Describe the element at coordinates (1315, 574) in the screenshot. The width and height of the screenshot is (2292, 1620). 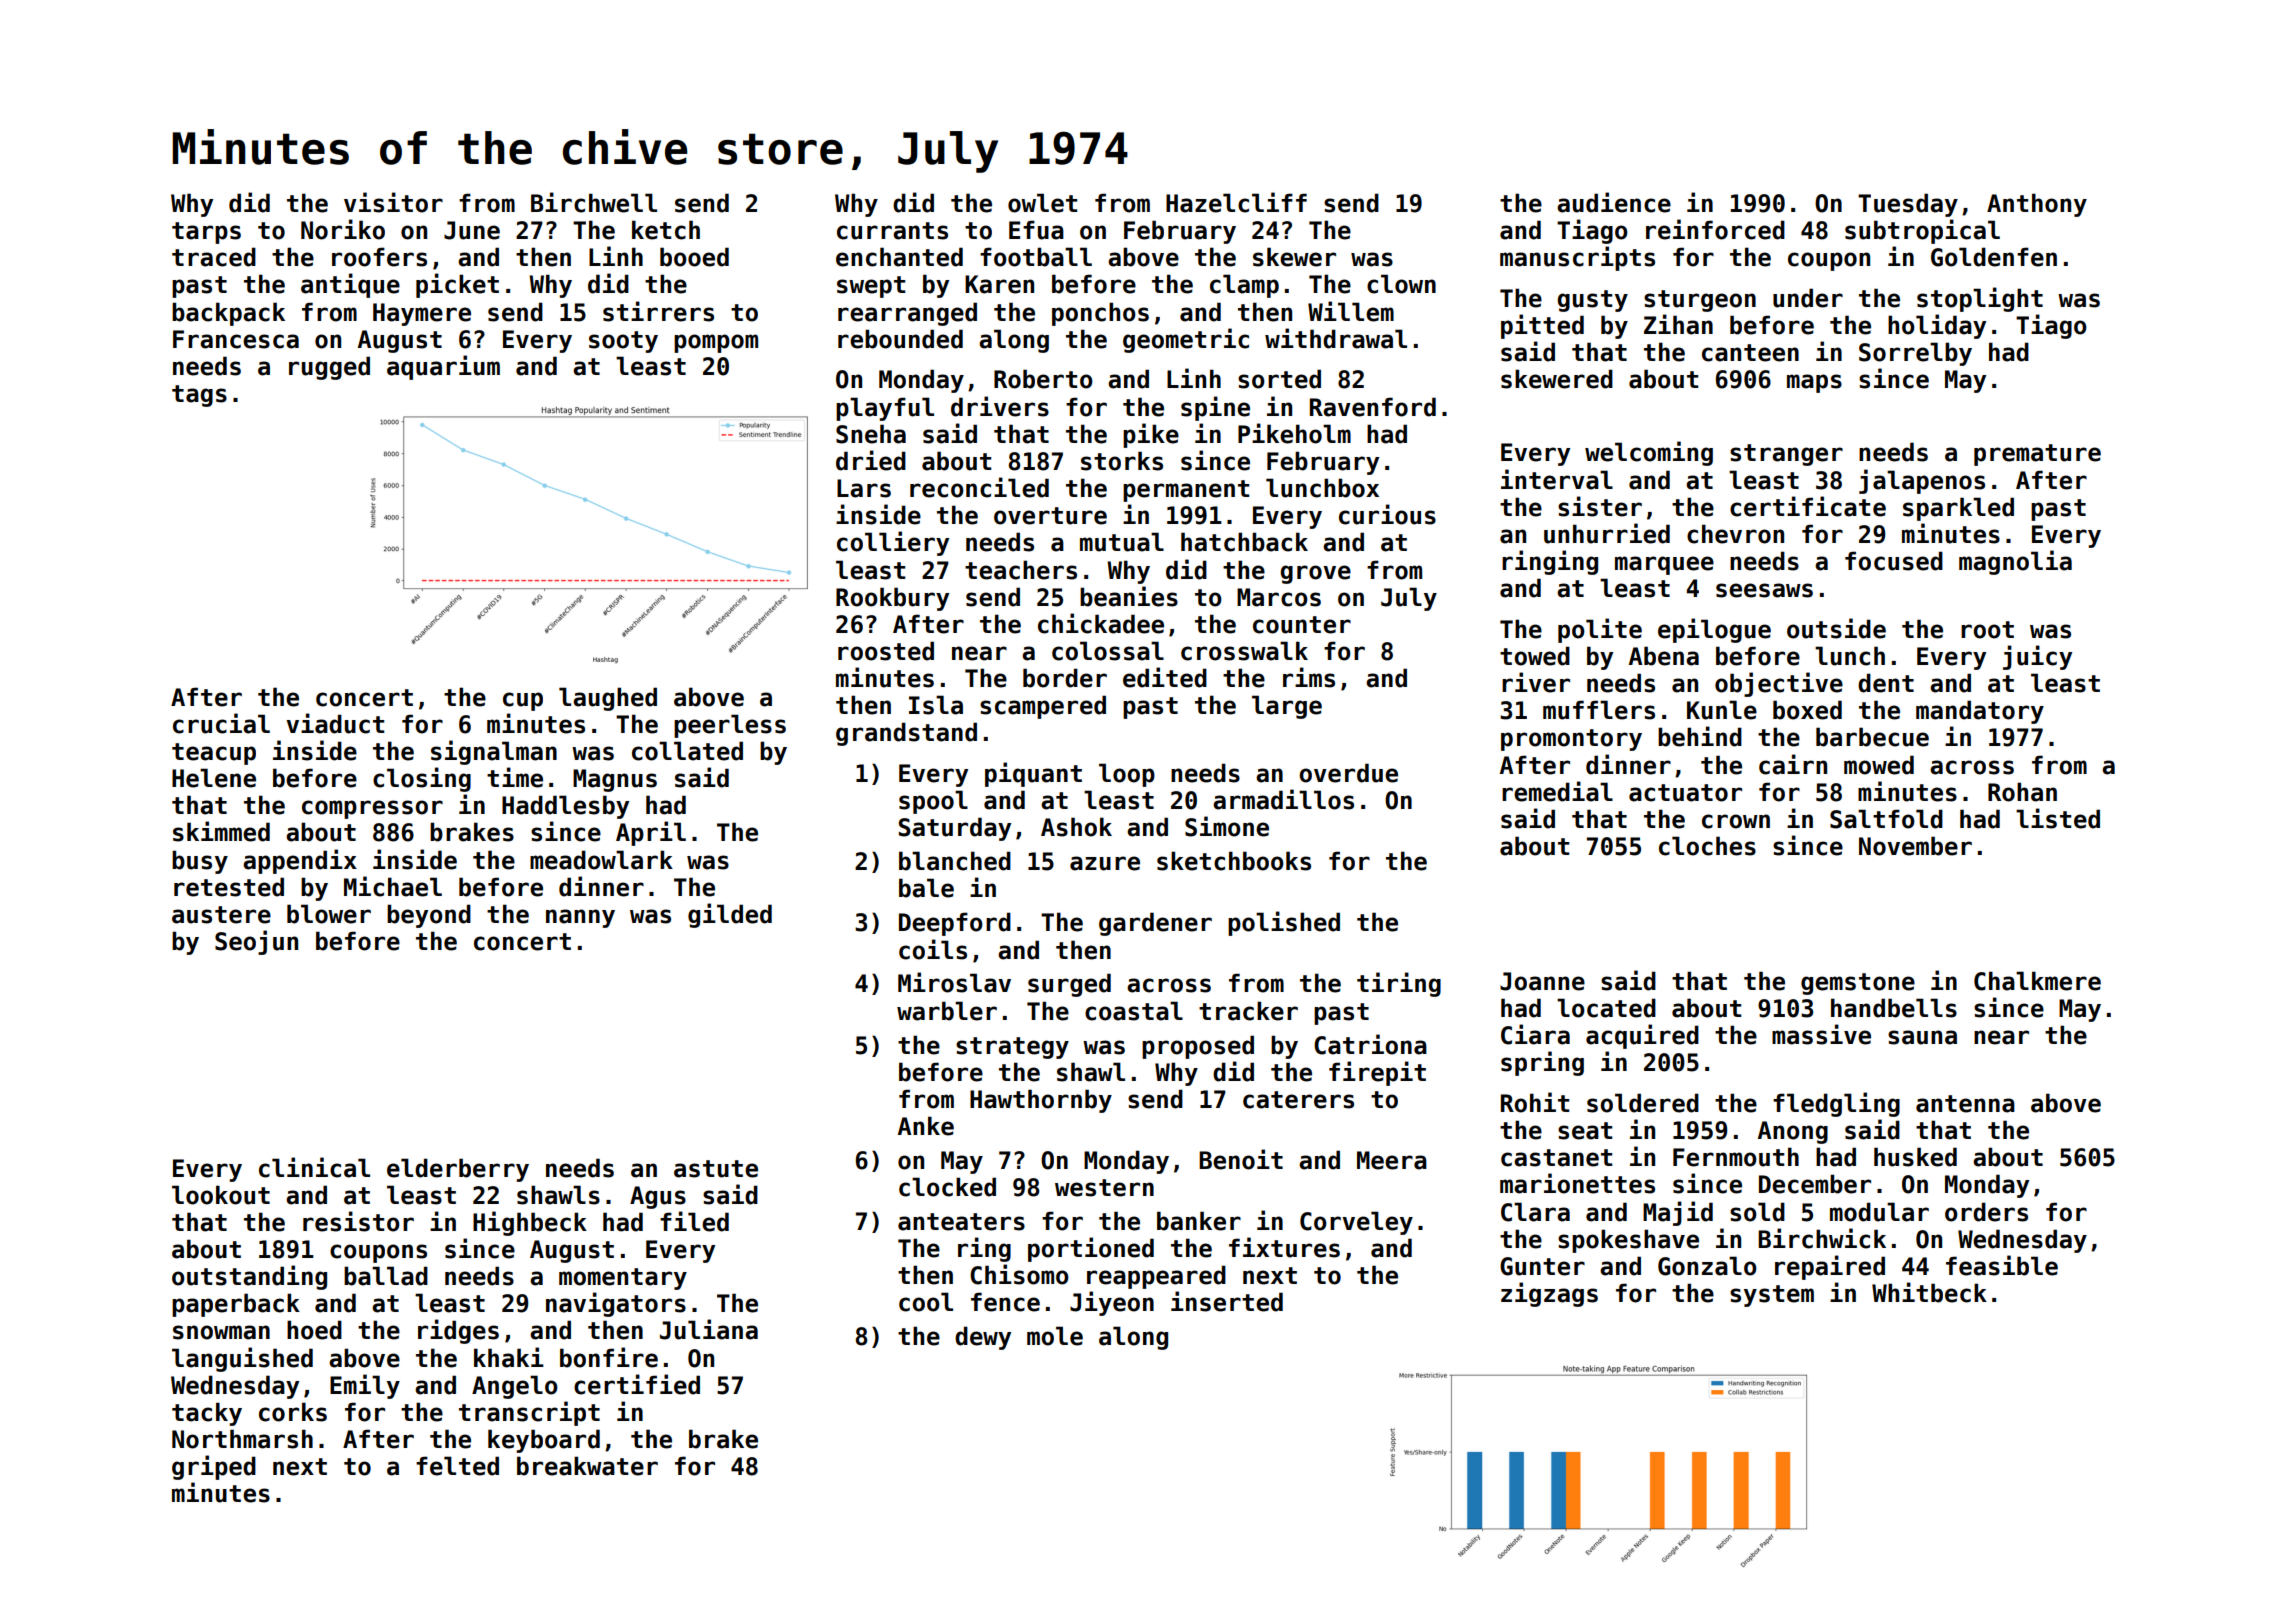
I see `grove` at that location.
